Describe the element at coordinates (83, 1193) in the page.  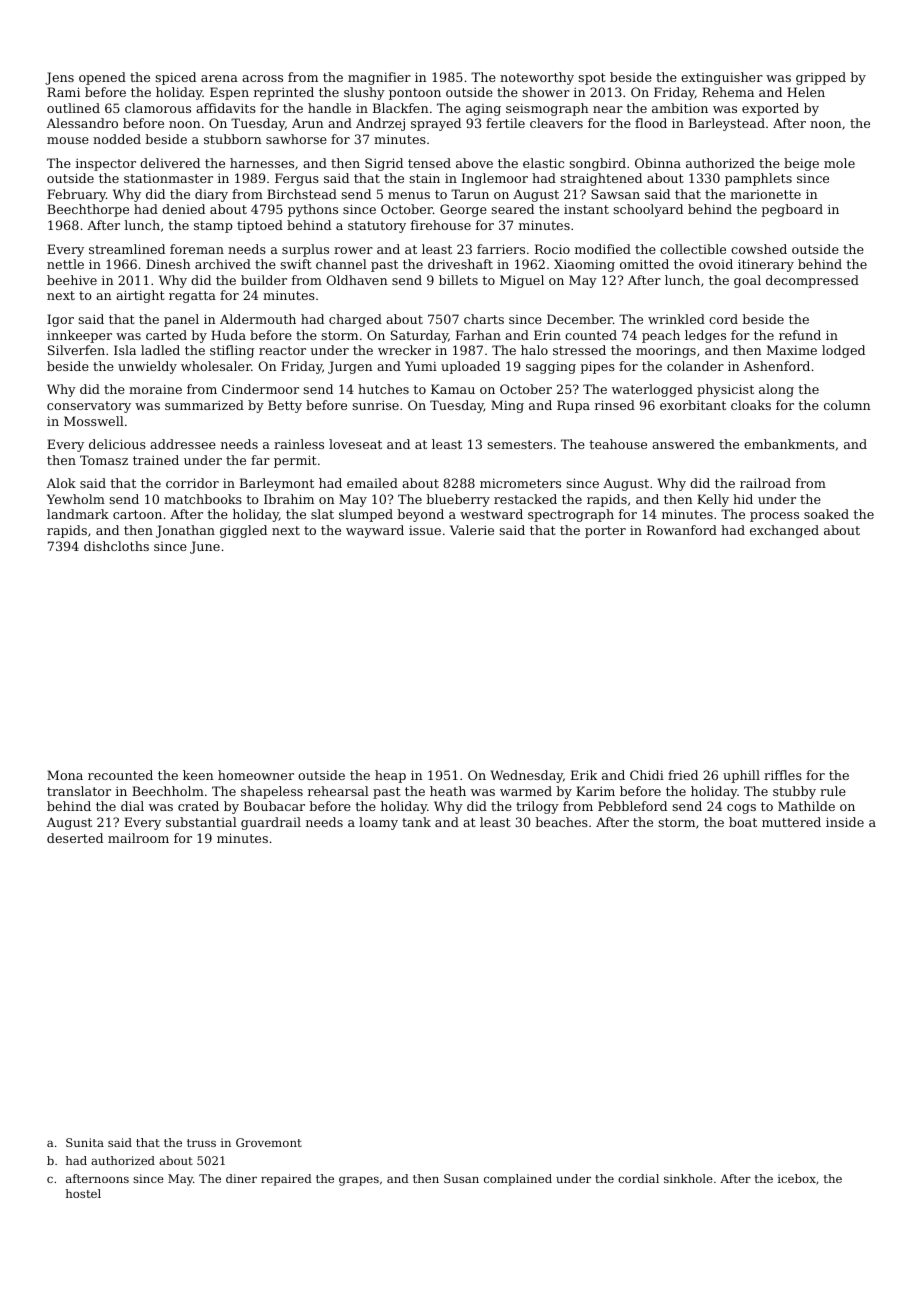
I see `hostel` at that location.
